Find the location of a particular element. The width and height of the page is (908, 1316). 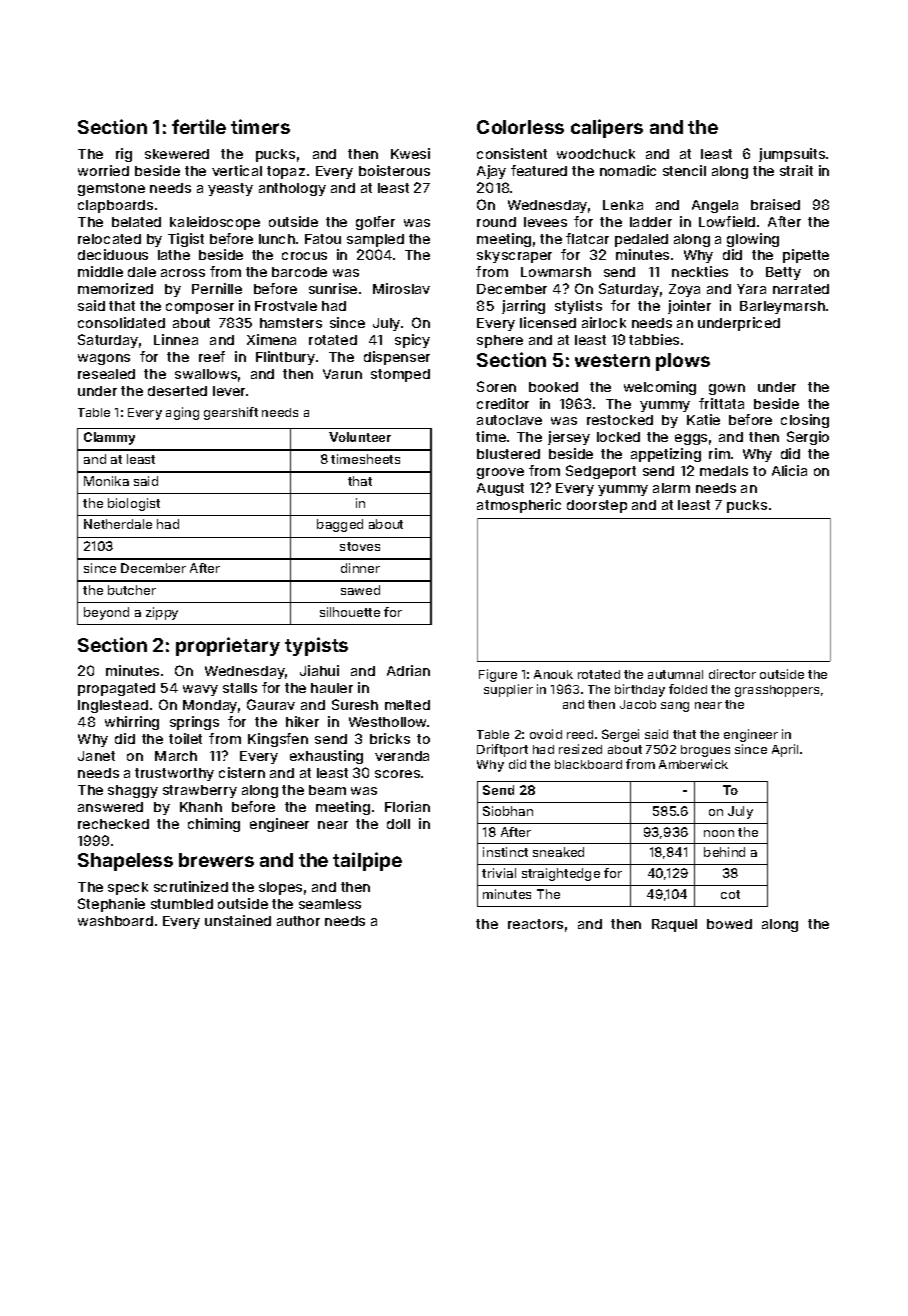

Flintbury is located at coordinates (285, 358).
